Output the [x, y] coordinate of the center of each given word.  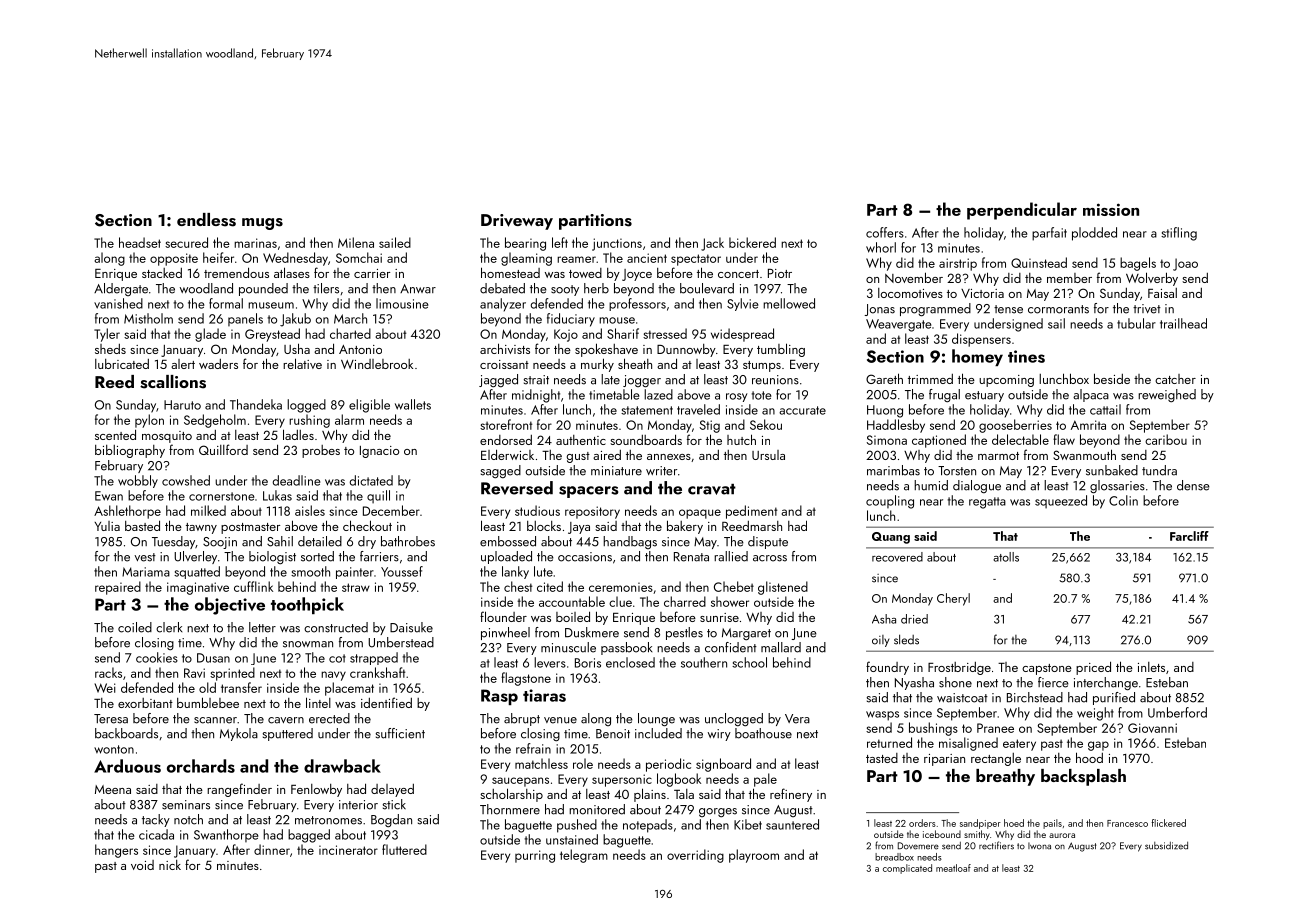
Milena [356, 242]
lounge [656, 720]
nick [170, 865]
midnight [536, 396]
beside [1112, 378]
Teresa [111, 719]
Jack [712, 244]
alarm [349, 419]
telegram [584, 856]
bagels [1138, 264]
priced [1093, 668]
